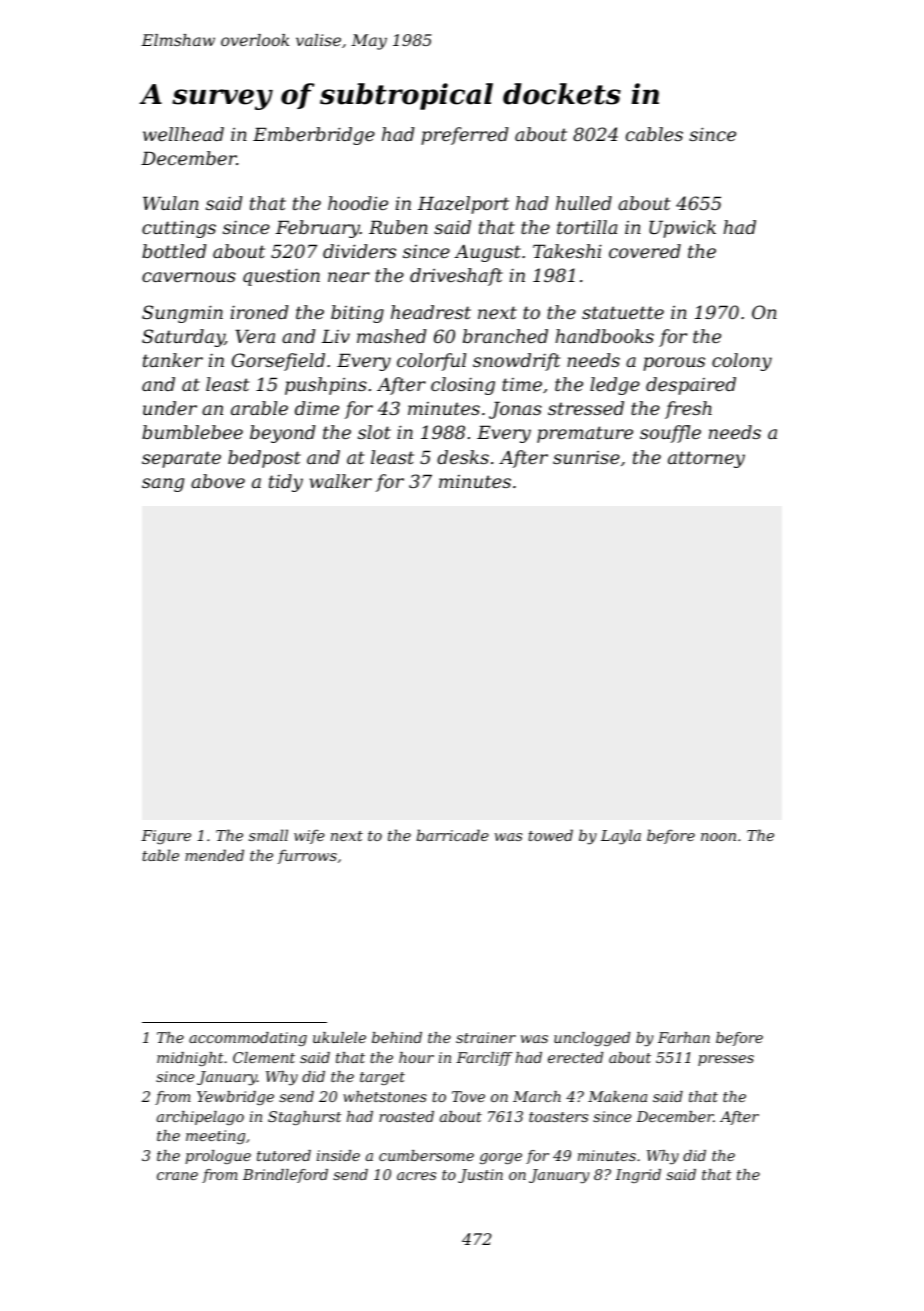  I want to click on small, so click(268, 835).
